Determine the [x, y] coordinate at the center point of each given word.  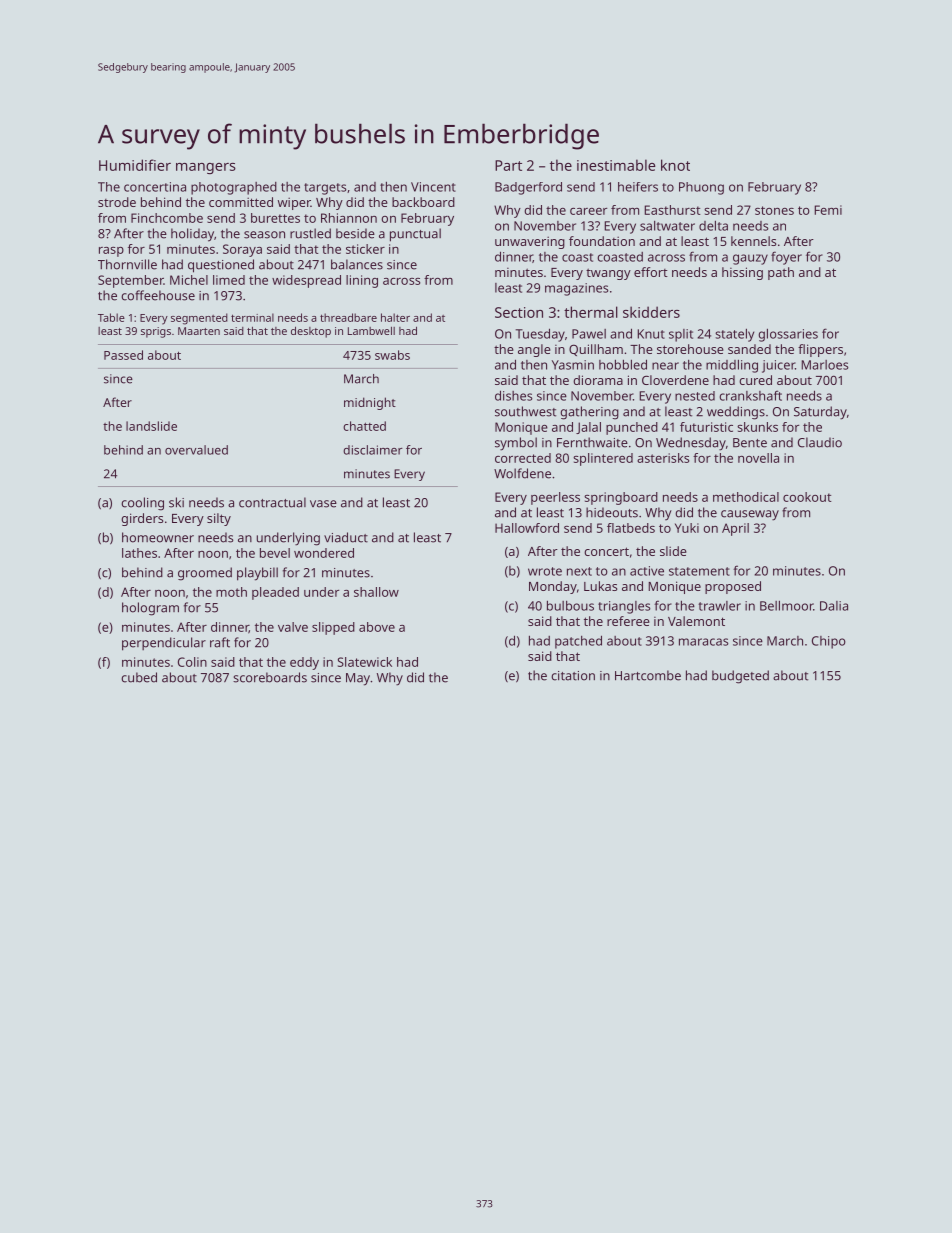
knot [675, 165]
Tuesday [540, 335]
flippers [820, 350]
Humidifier [135, 165]
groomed [205, 574]
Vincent [433, 187]
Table [111, 317]
